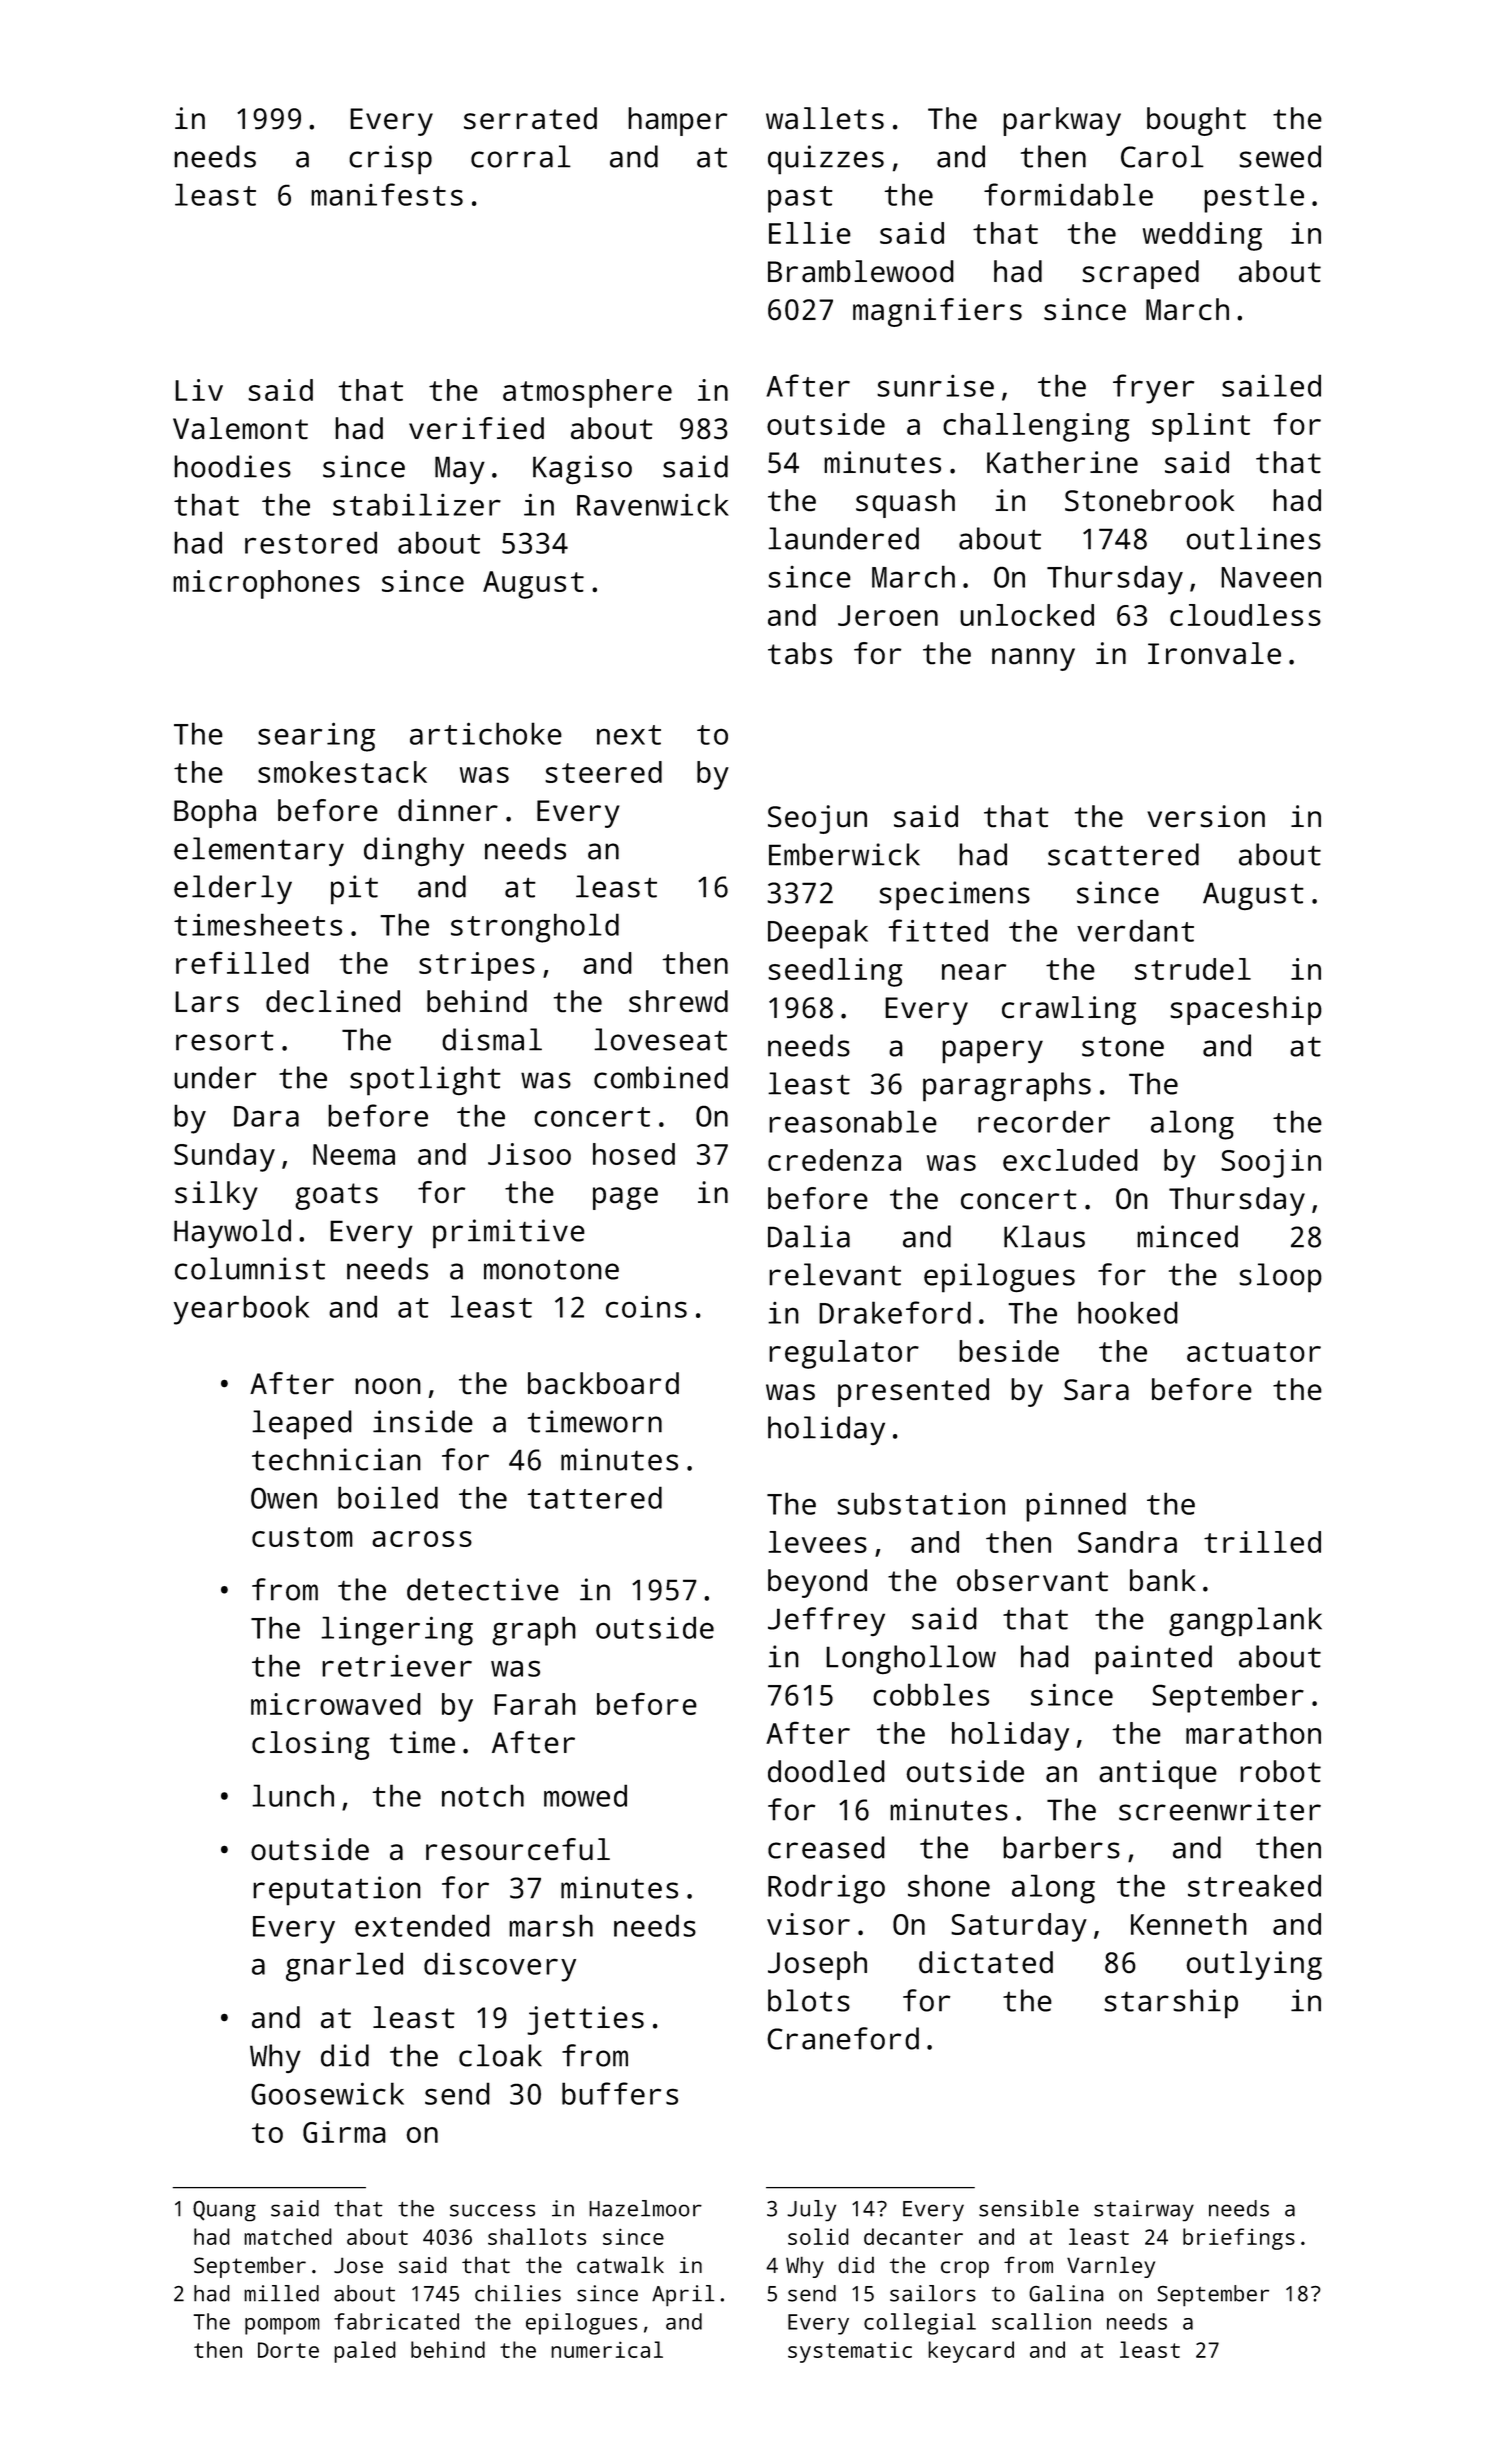 The width and height of the screenshot is (1496, 2464). I want to click on restored, so click(311, 542).
